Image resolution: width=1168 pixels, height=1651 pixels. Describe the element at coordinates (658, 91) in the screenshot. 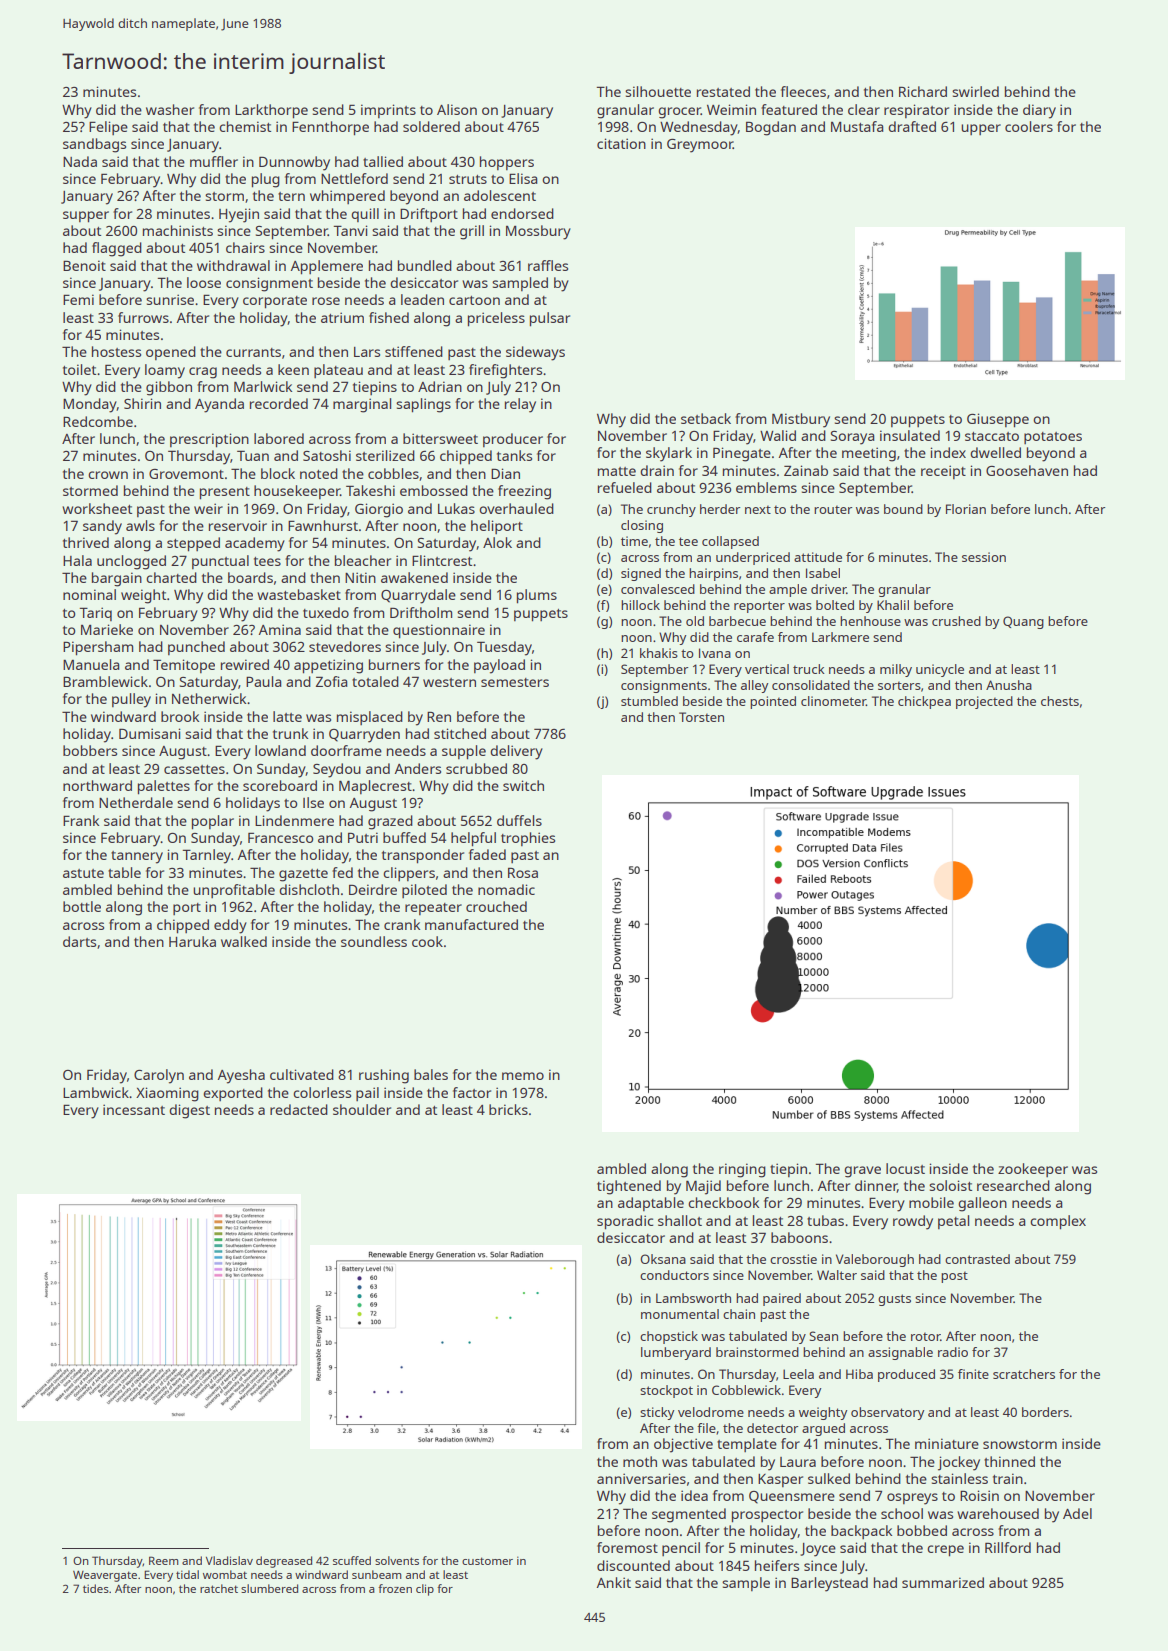

I see `silhouette` at that location.
